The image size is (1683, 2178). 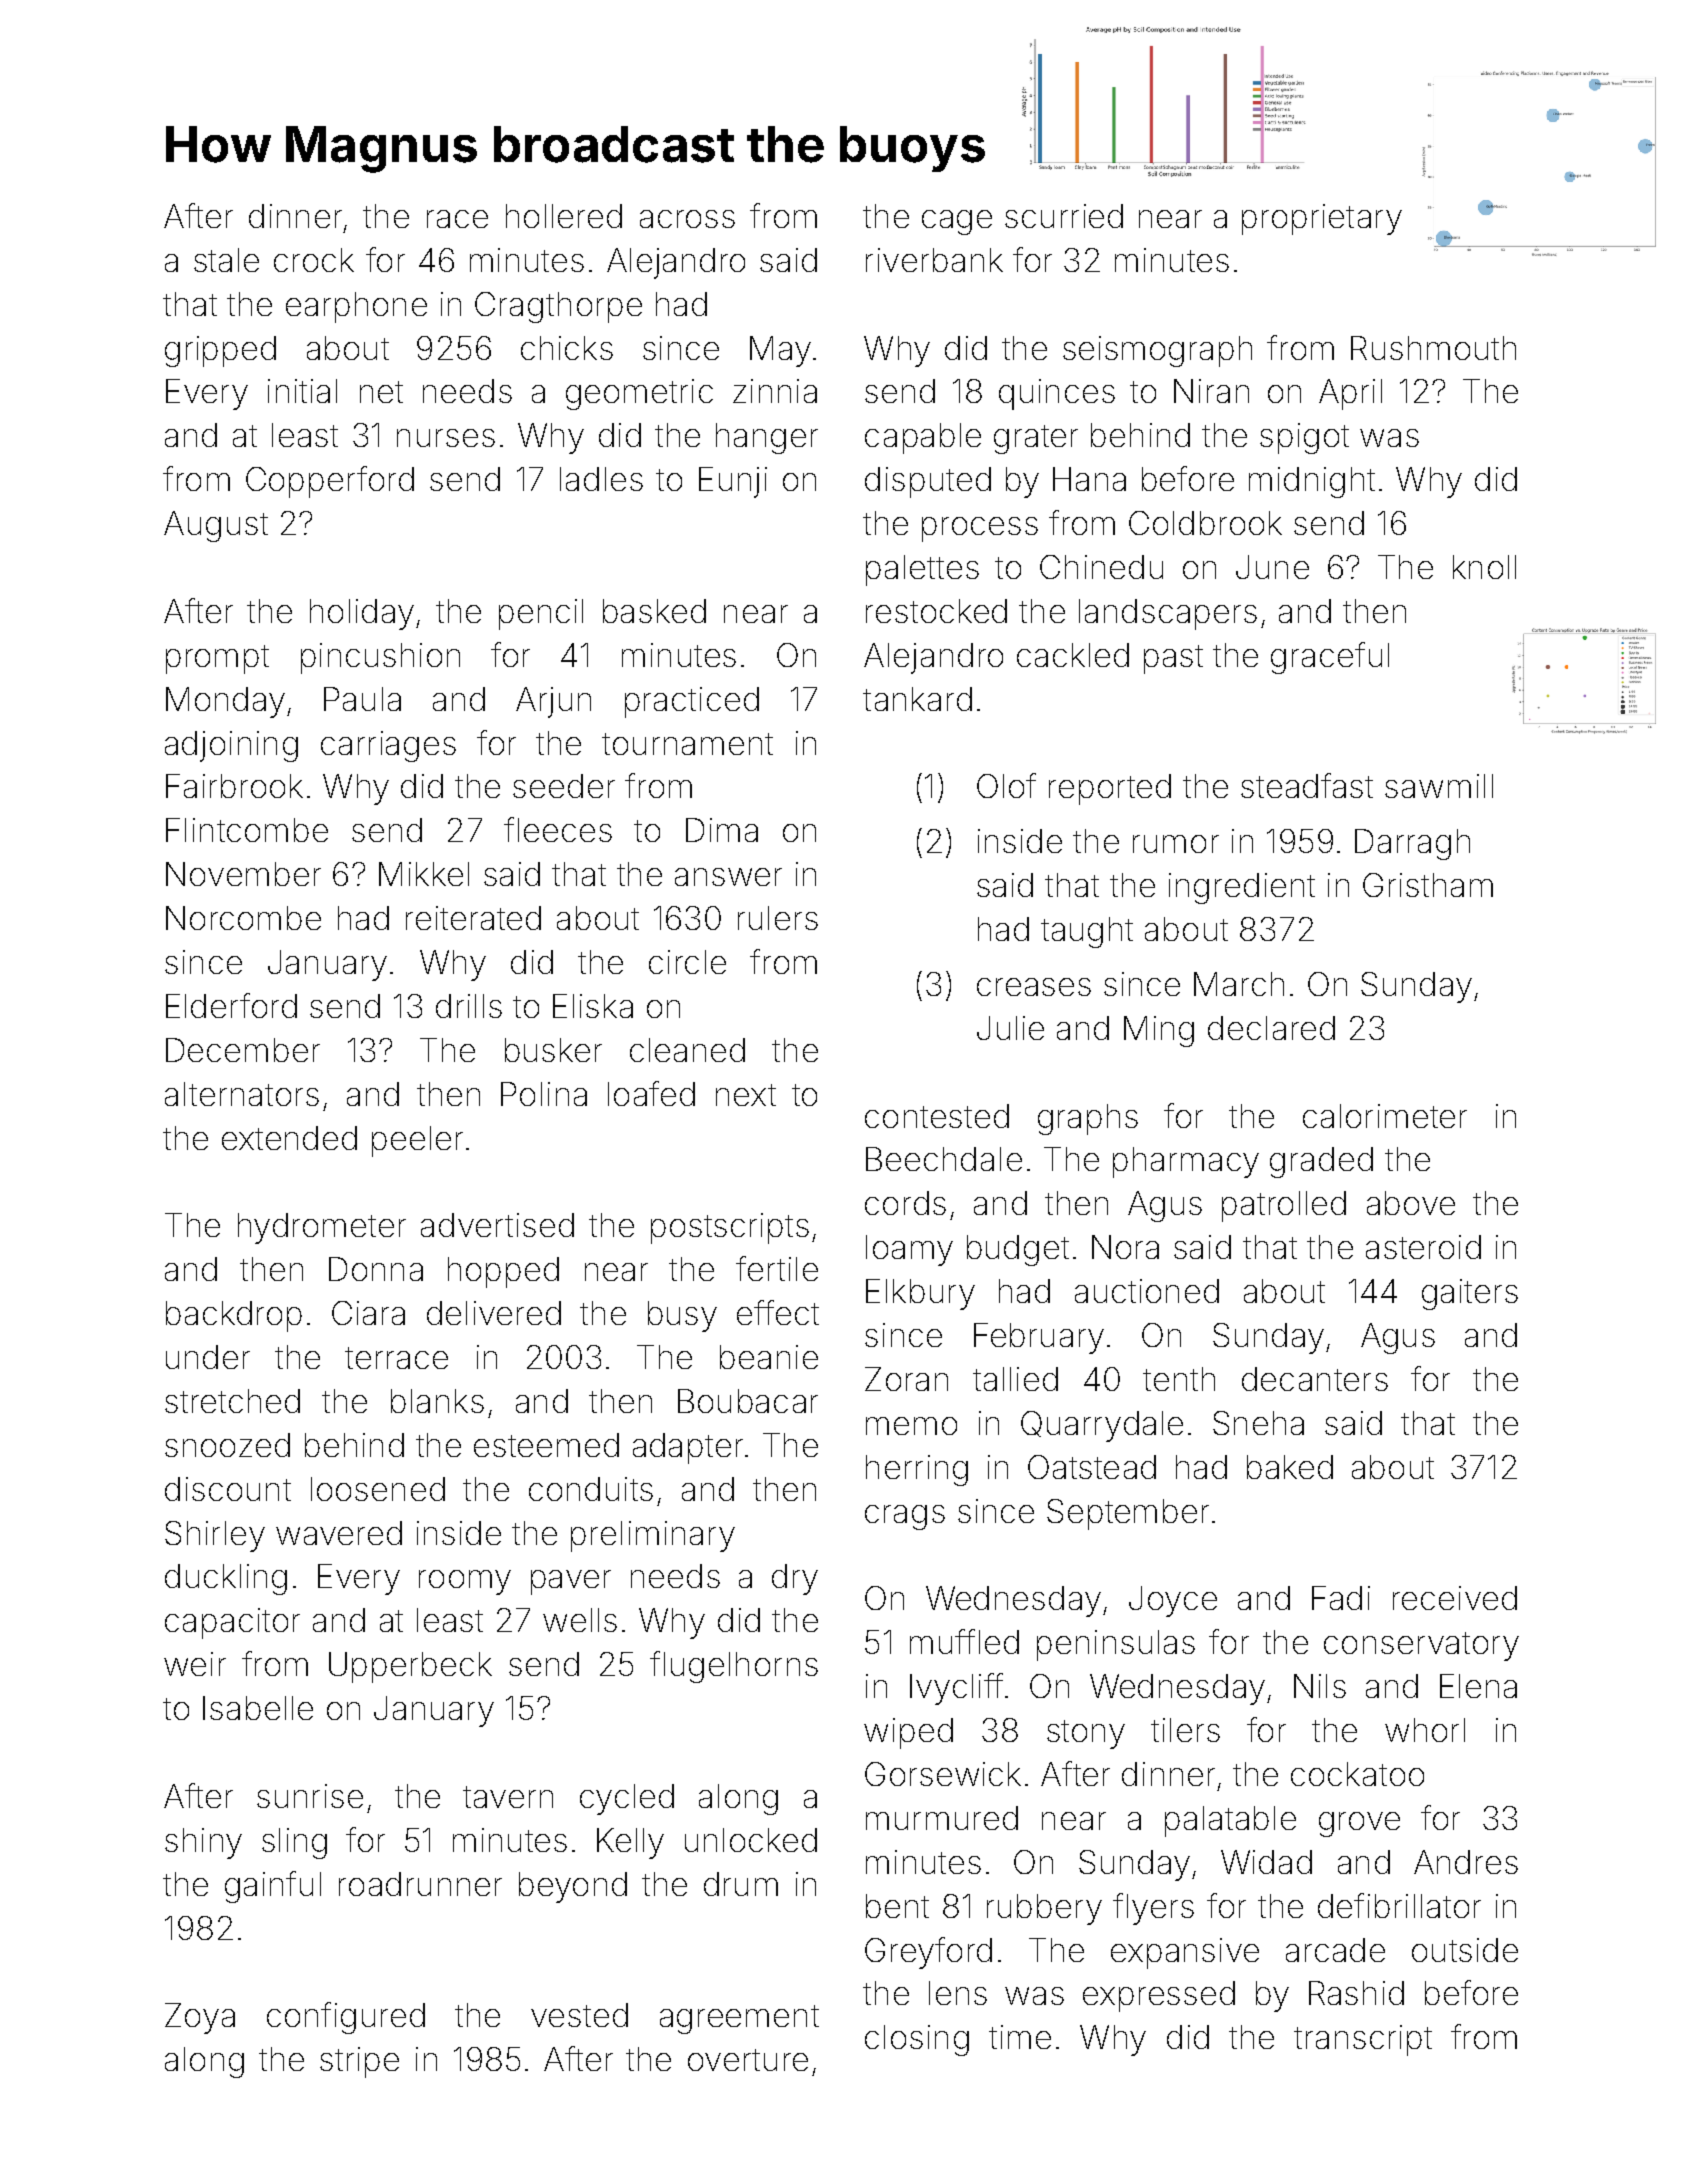 I want to click on cackled, so click(x=1073, y=655).
